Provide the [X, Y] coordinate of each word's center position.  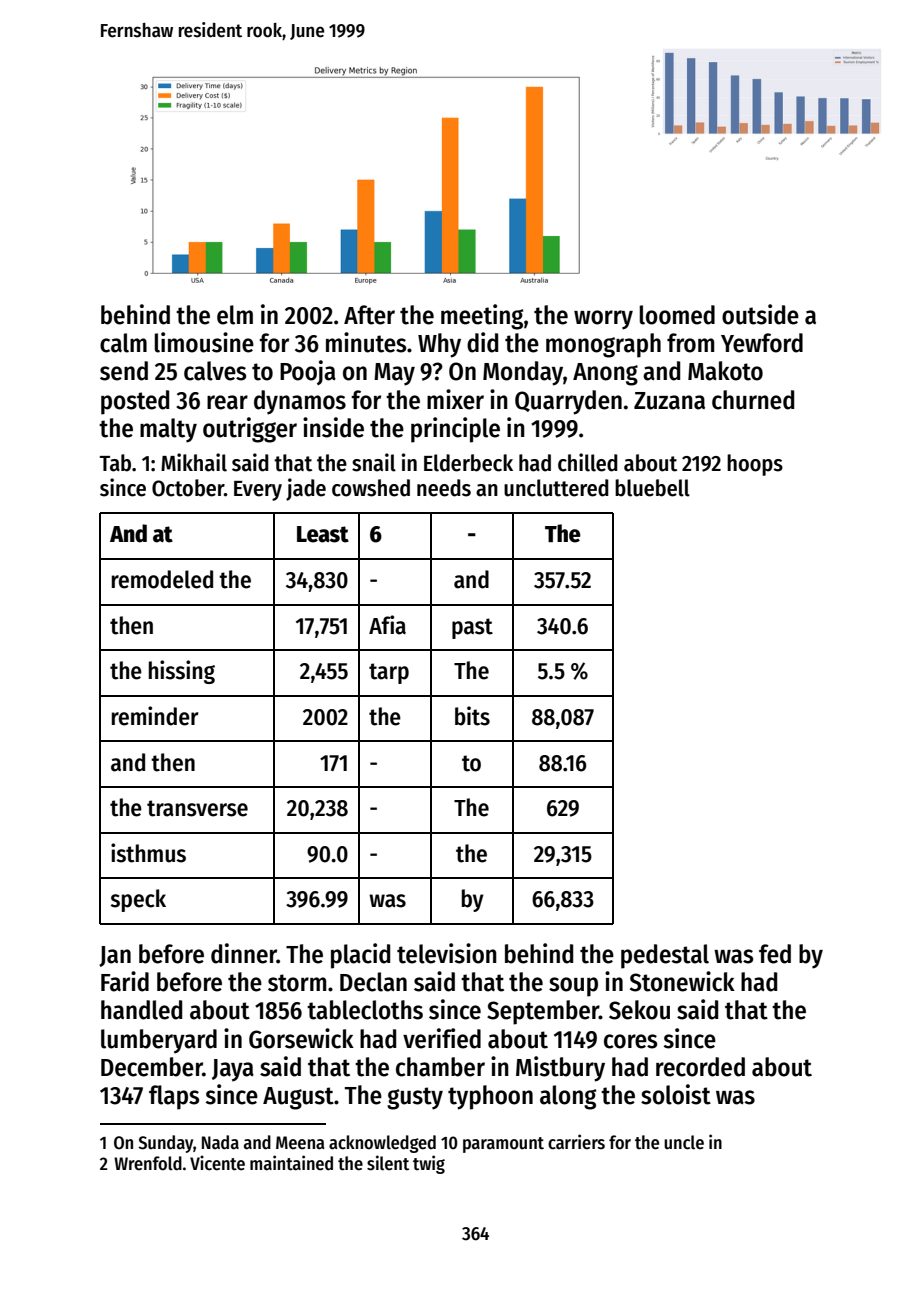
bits [472, 716]
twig [429, 1164]
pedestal [665, 956]
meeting [482, 317]
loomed [677, 315]
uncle [684, 1142]
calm [123, 343]
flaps [174, 1097]
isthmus [148, 853]
